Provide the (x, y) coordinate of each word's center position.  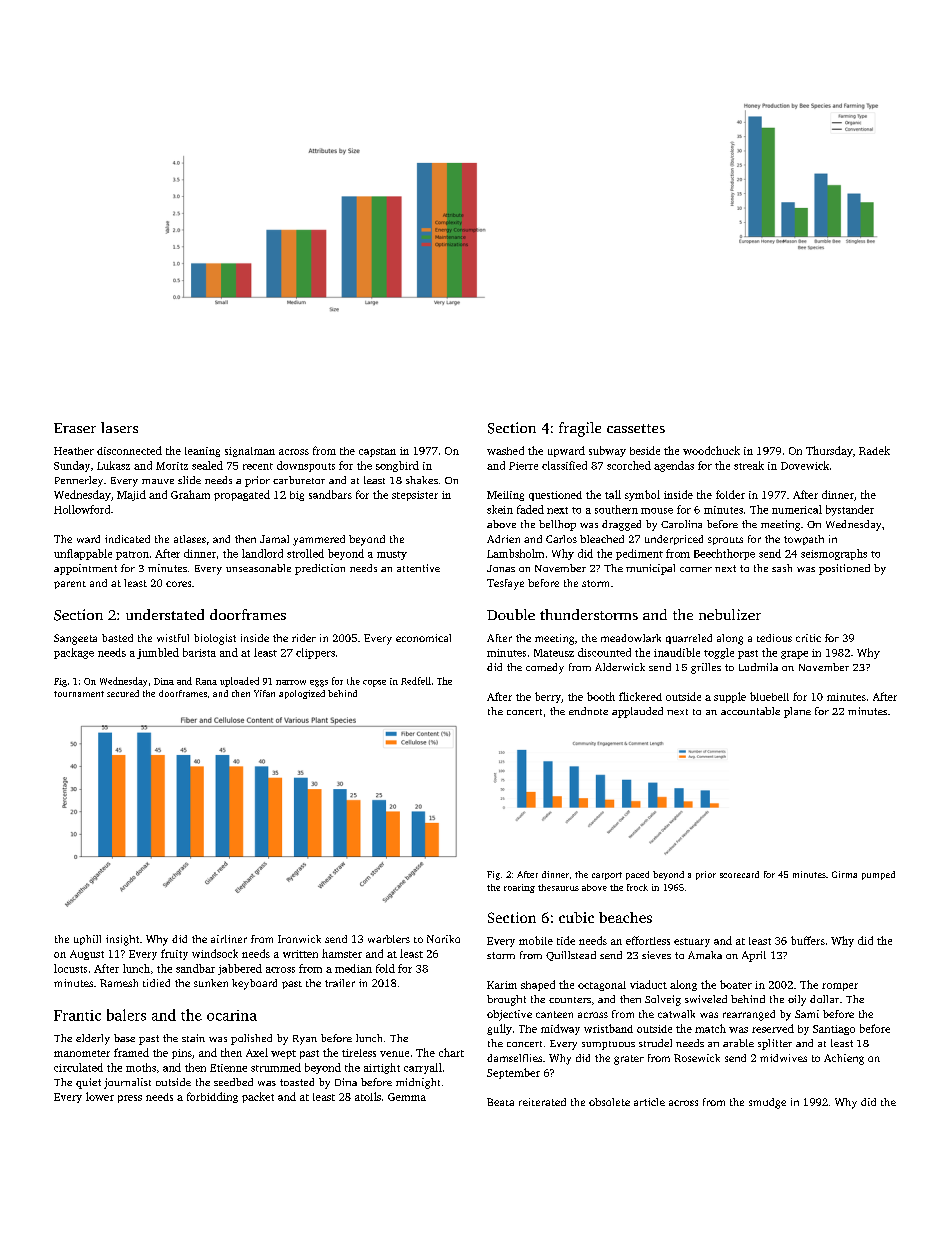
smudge (767, 1103)
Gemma (407, 1097)
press (130, 1099)
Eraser (75, 428)
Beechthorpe (724, 554)
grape (794, 655)
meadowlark (631, 638)
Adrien (503, 539)
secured (123, 693)
